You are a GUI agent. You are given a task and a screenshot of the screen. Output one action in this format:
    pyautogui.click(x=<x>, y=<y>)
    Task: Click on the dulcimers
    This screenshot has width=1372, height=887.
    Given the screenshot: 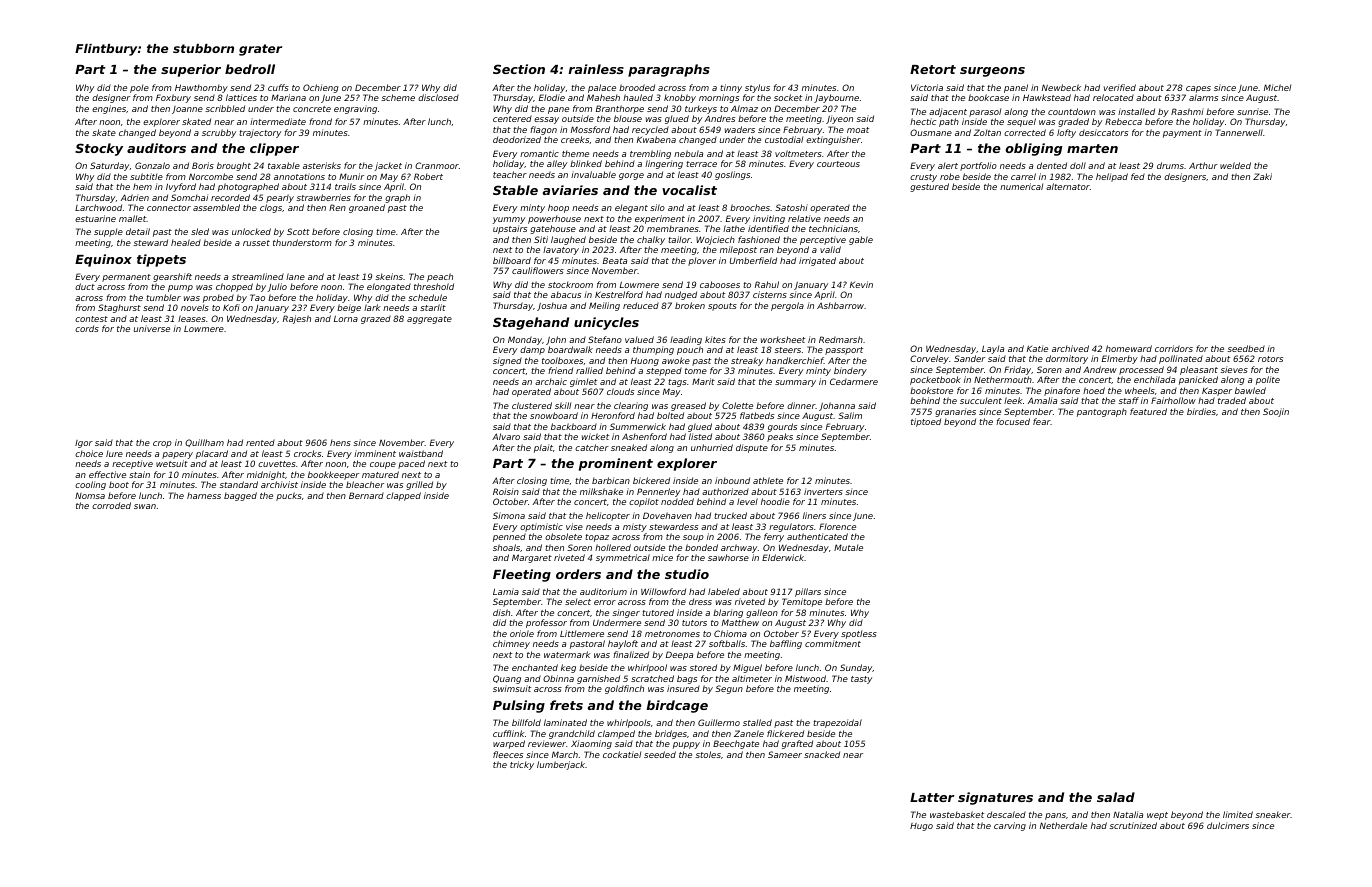 What is the action you would take?
    pyautogui.click(x=1228, y=825)
